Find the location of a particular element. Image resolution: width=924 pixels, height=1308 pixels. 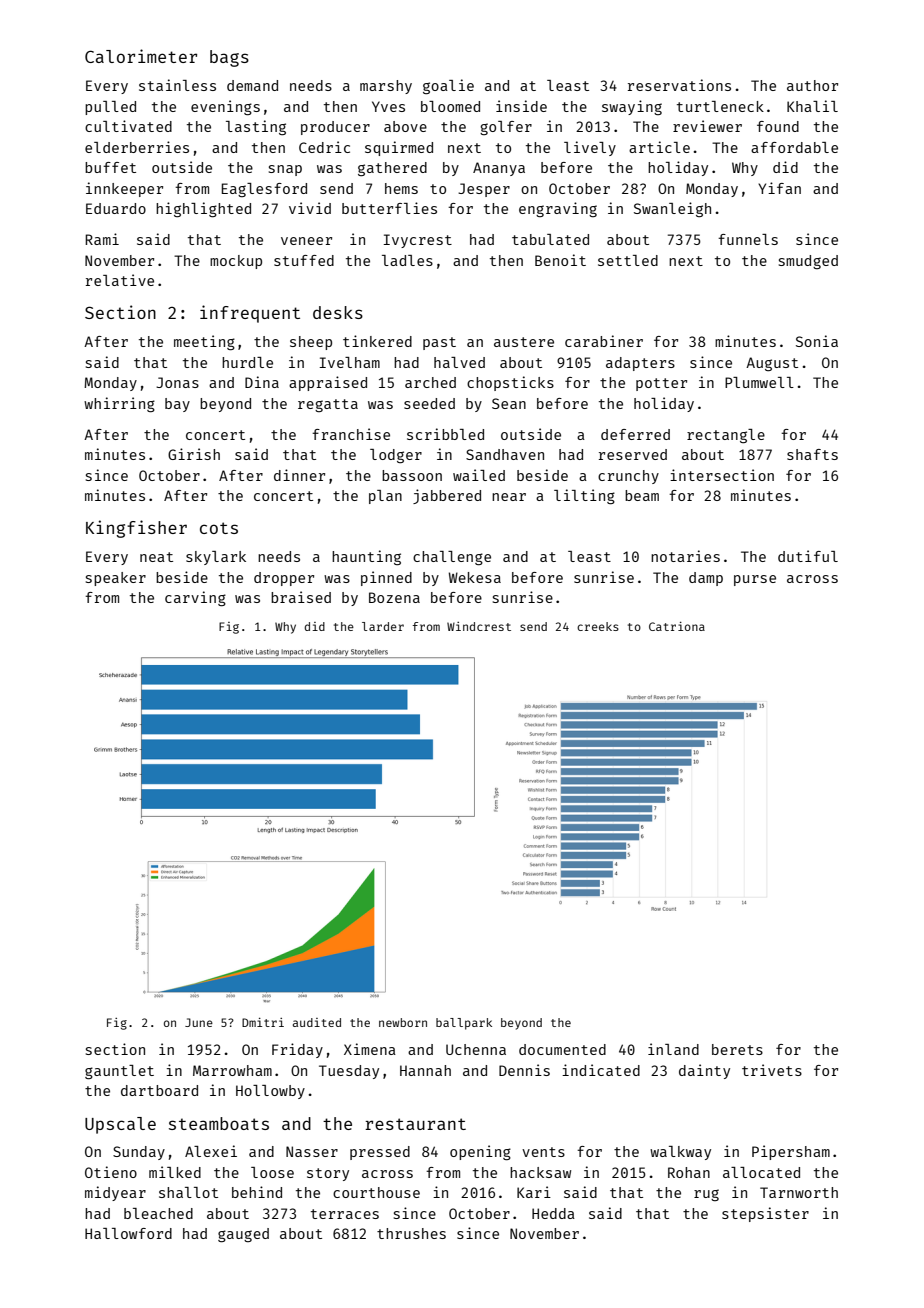

inside is located at coordinates (521, 106).
